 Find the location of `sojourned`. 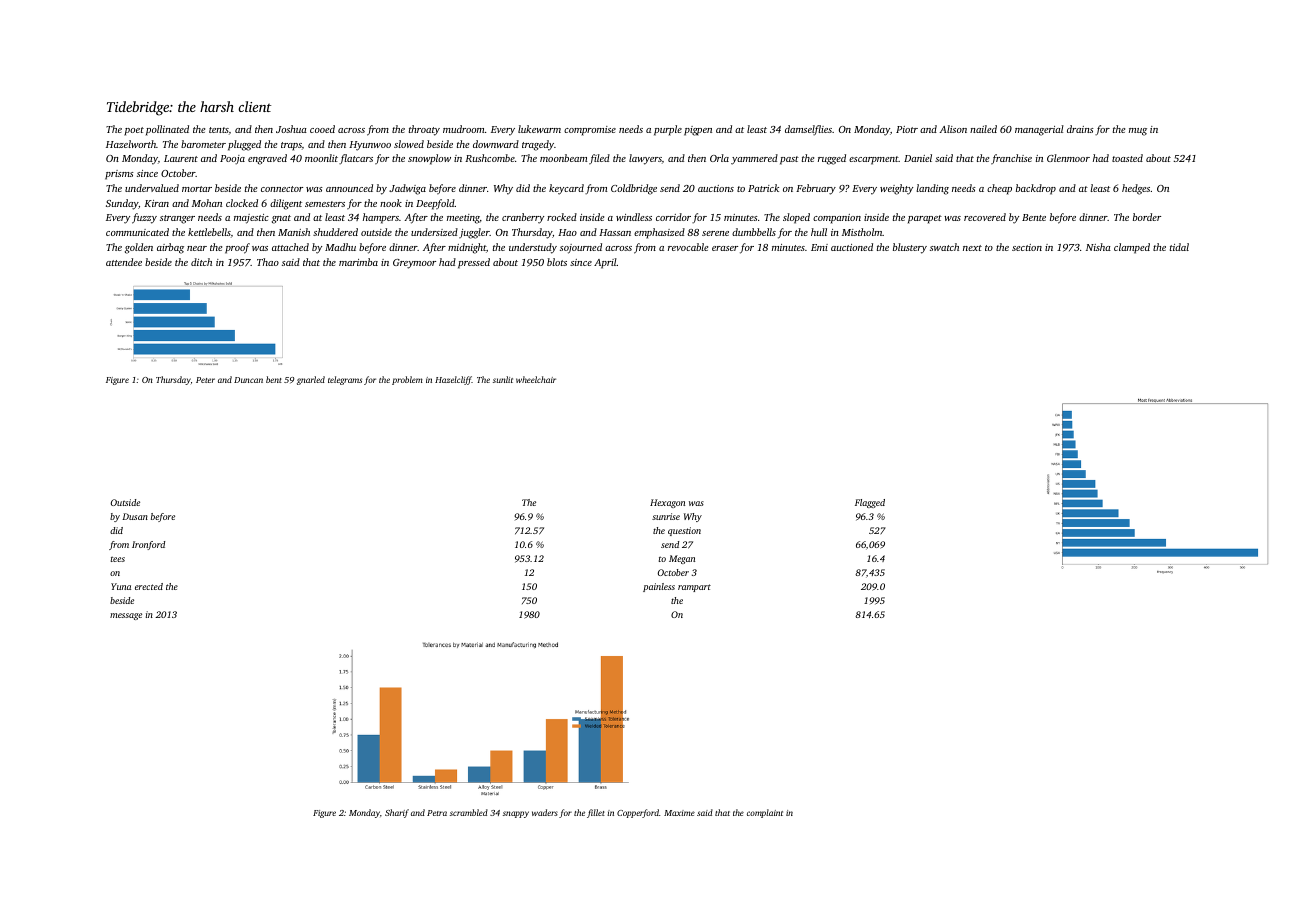

sojourned is located at coordinates (581, 248).
